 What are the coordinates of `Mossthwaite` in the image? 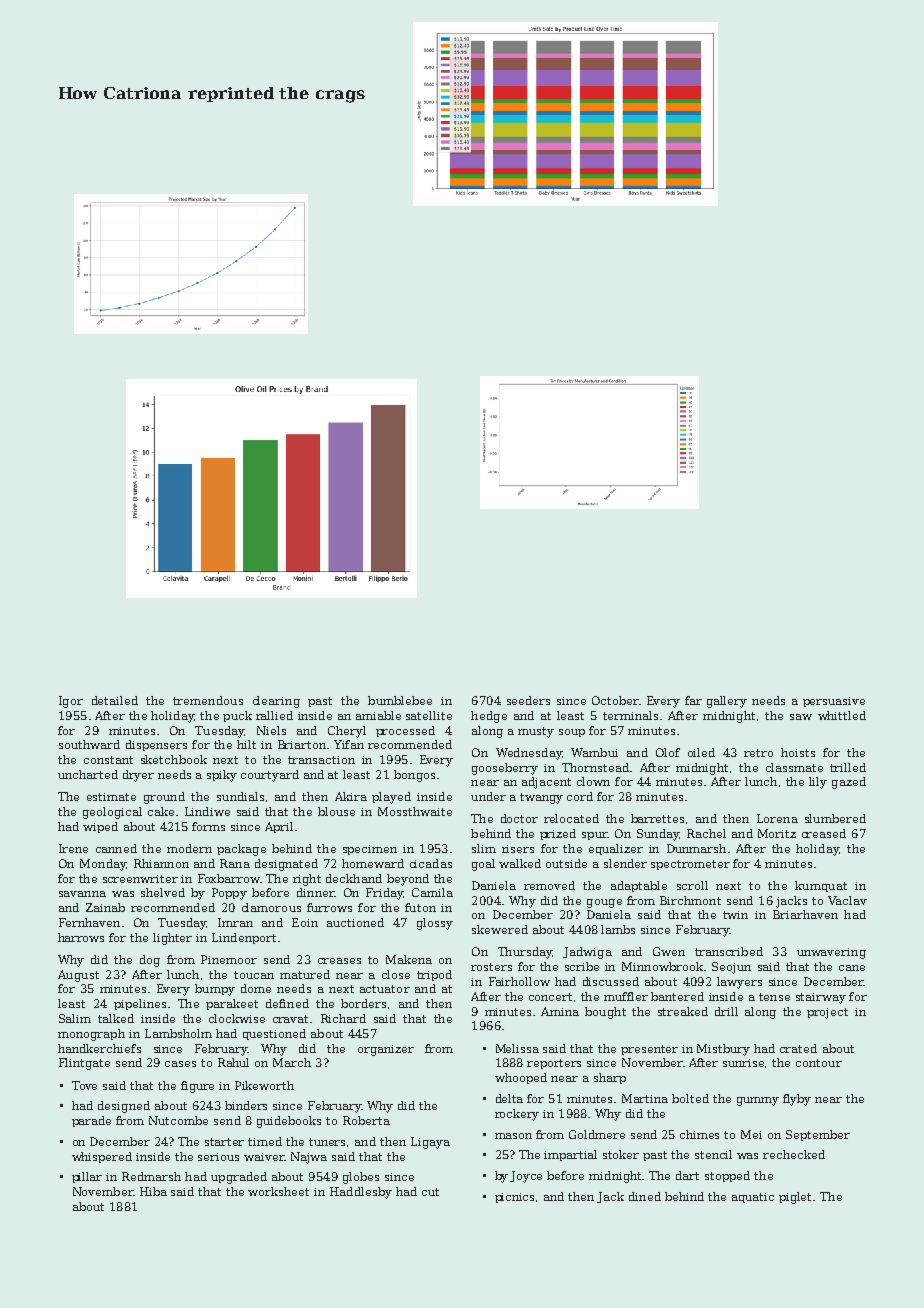 It's located at (415, 811).
